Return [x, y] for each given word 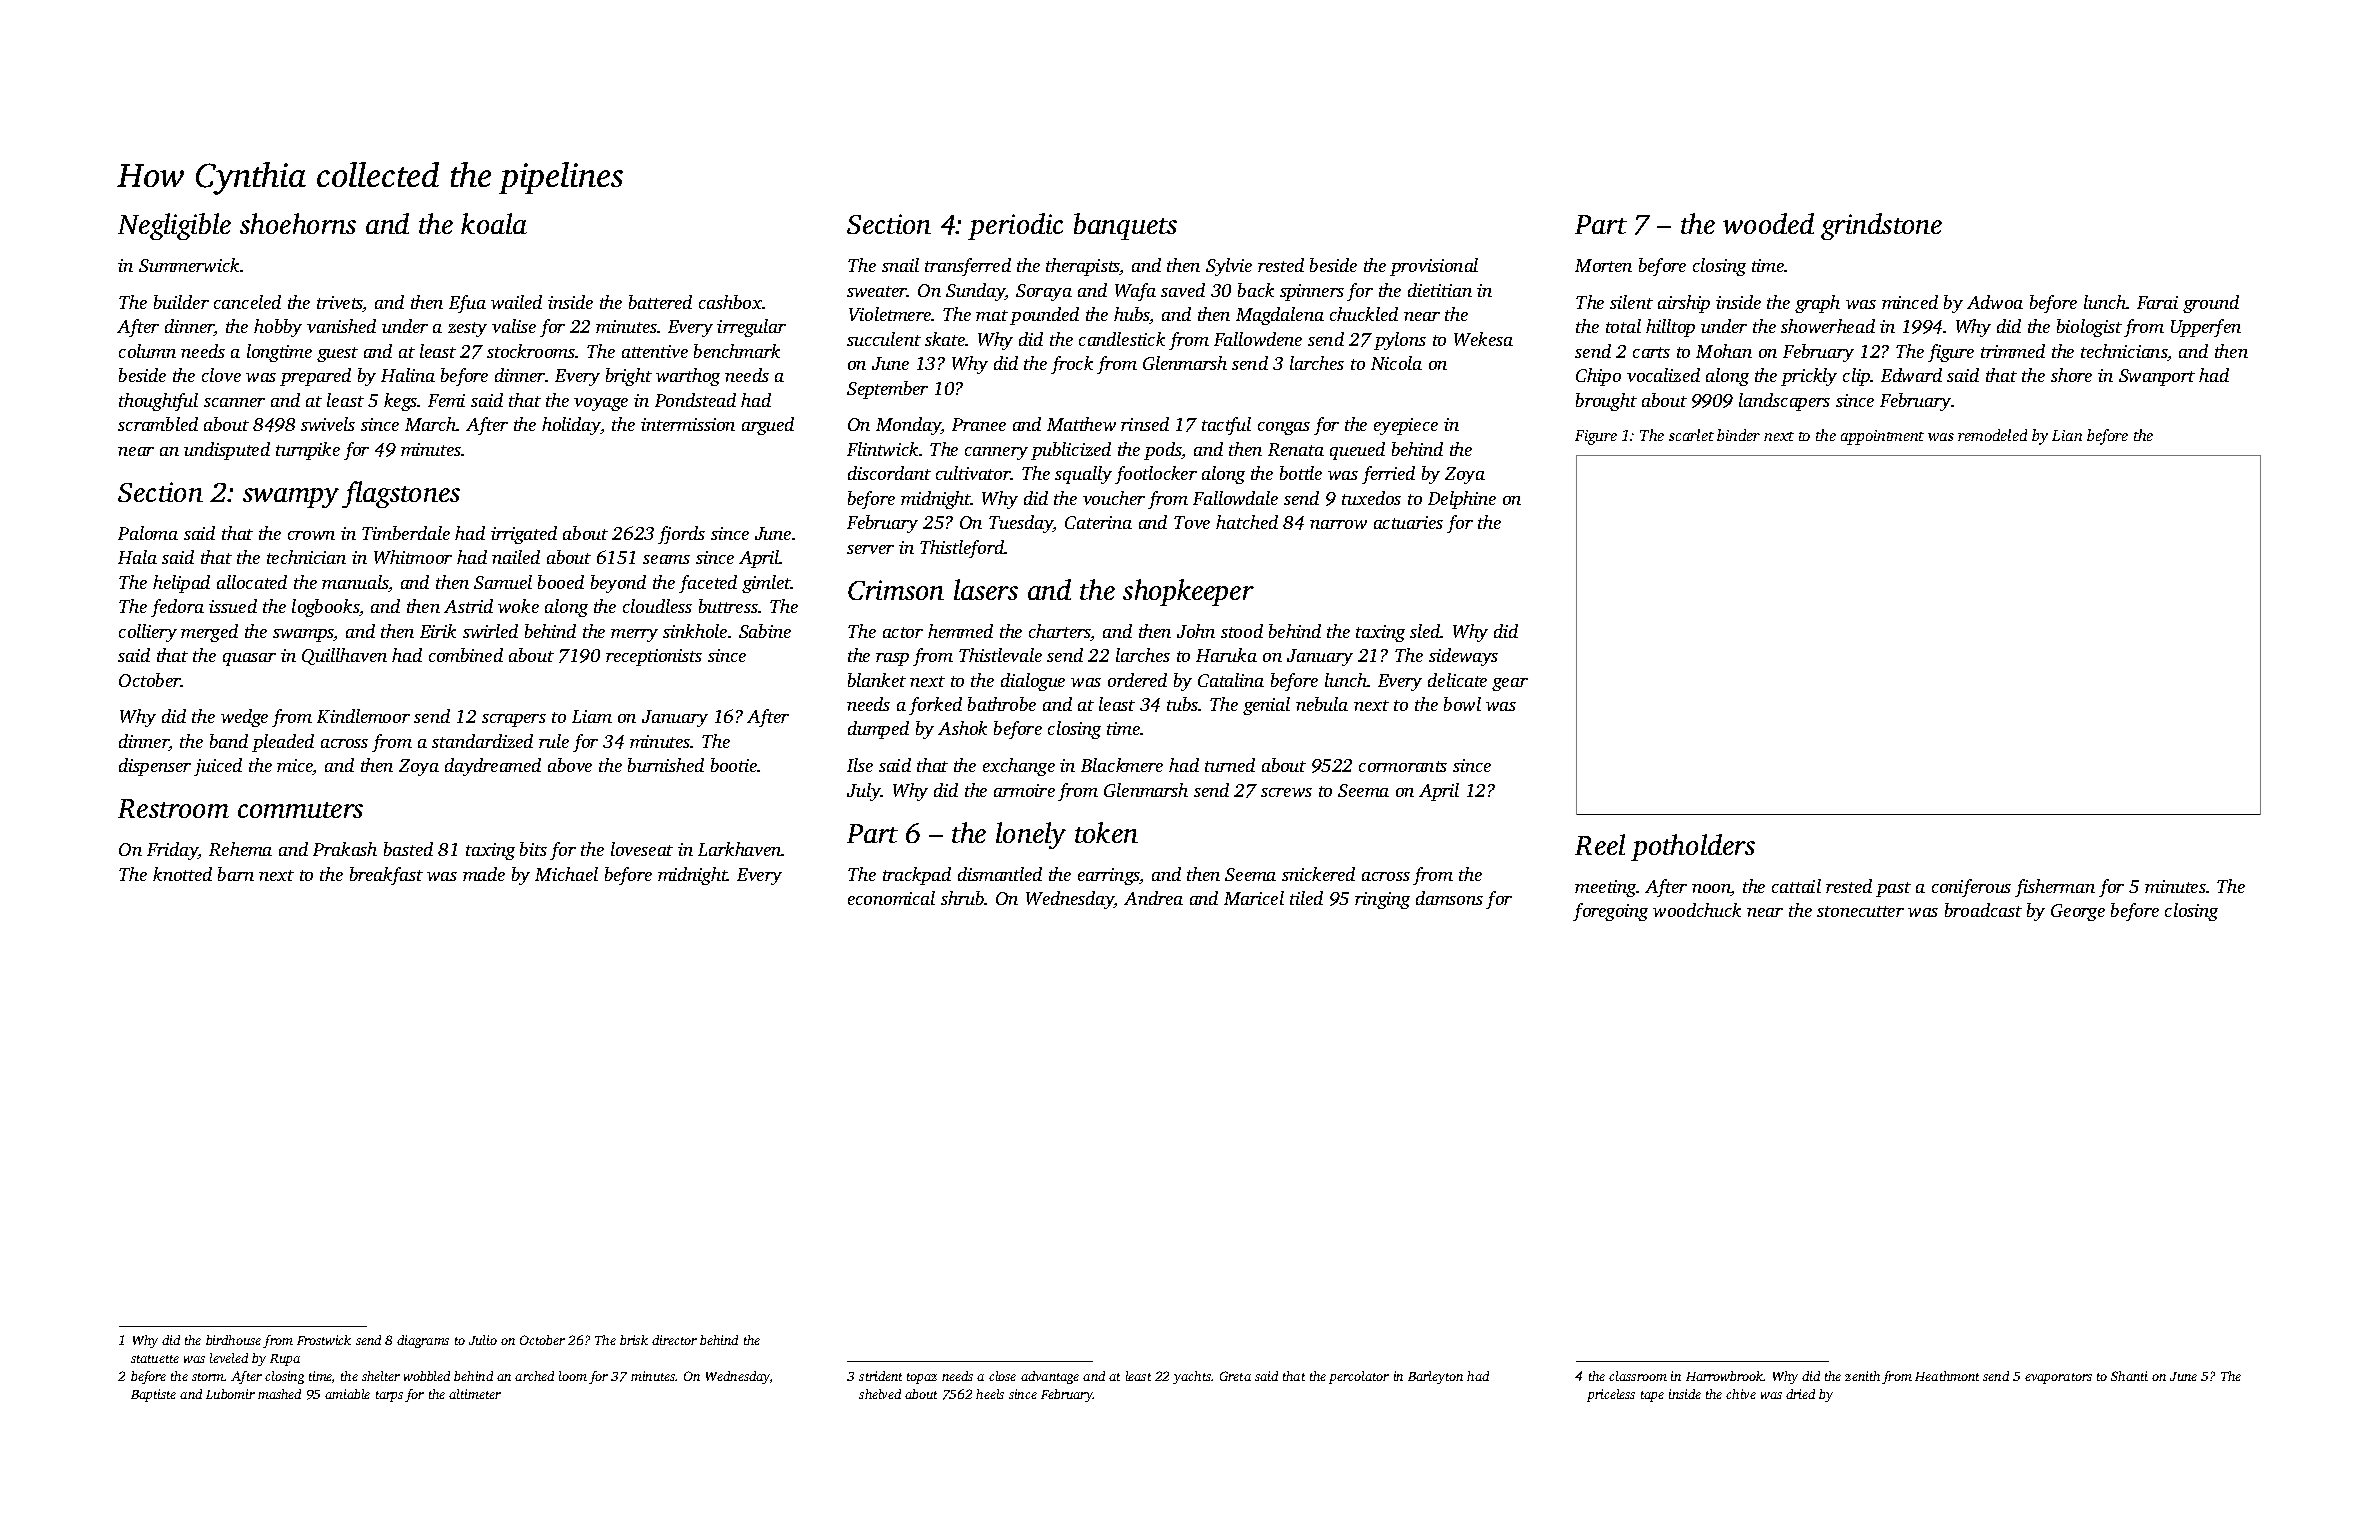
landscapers [1784, 402]
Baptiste [153, 1395]
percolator [1359, 1377]
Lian [2067, 435]
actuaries [1408, 522]
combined [466, 655]
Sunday [975, 292]
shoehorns [298, 223]
